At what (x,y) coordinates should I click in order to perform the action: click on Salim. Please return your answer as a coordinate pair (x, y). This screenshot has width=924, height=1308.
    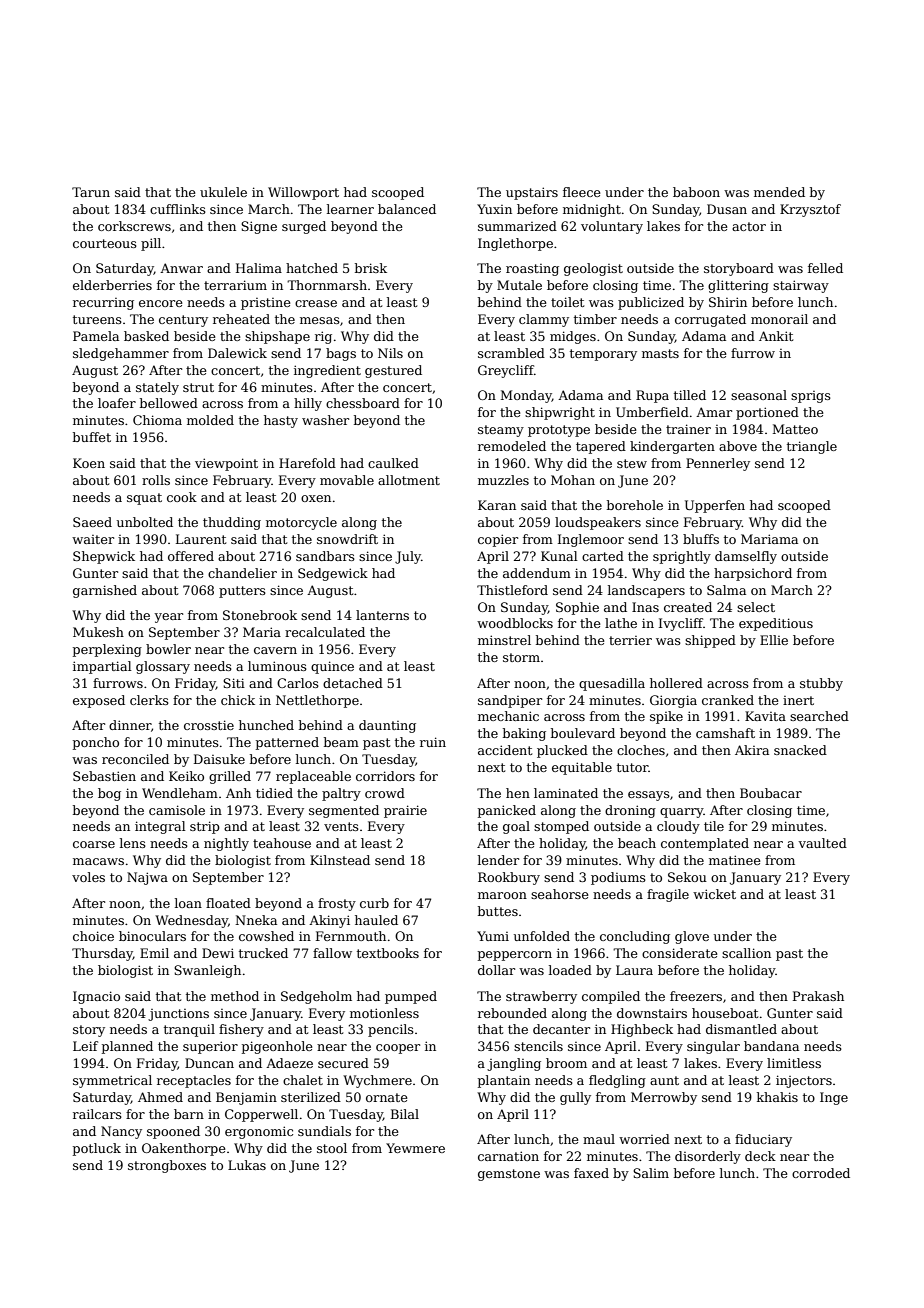
    Looking at the image, I should click on (651, 1173).
